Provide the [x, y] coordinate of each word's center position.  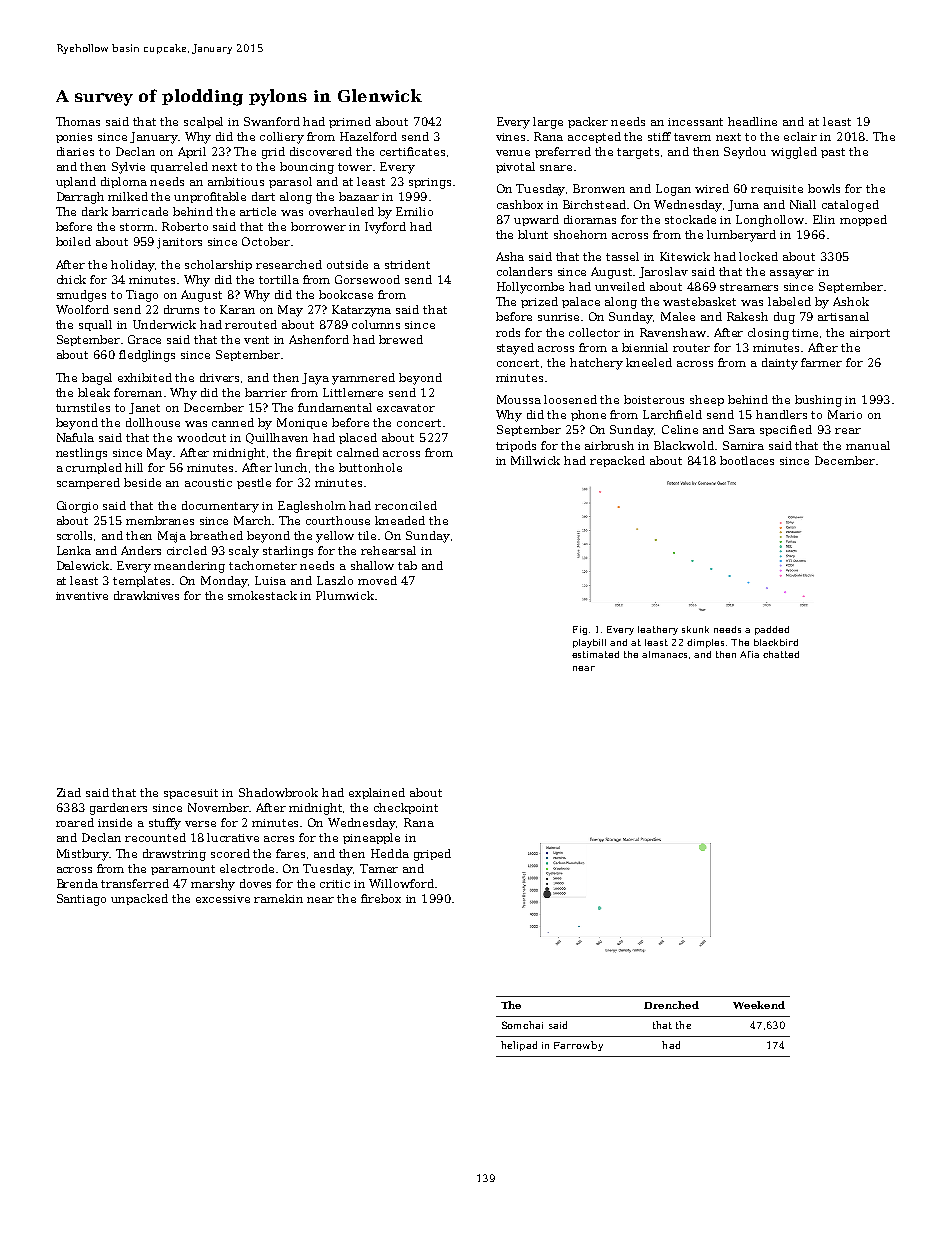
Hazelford [368, 136]
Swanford [272, 121]
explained [377, 793]
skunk [695, 629]
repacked [617, 461]
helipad [519, 1046]
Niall [803, 204]
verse [200, 824]
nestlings [81, 454]
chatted [781, 654]
